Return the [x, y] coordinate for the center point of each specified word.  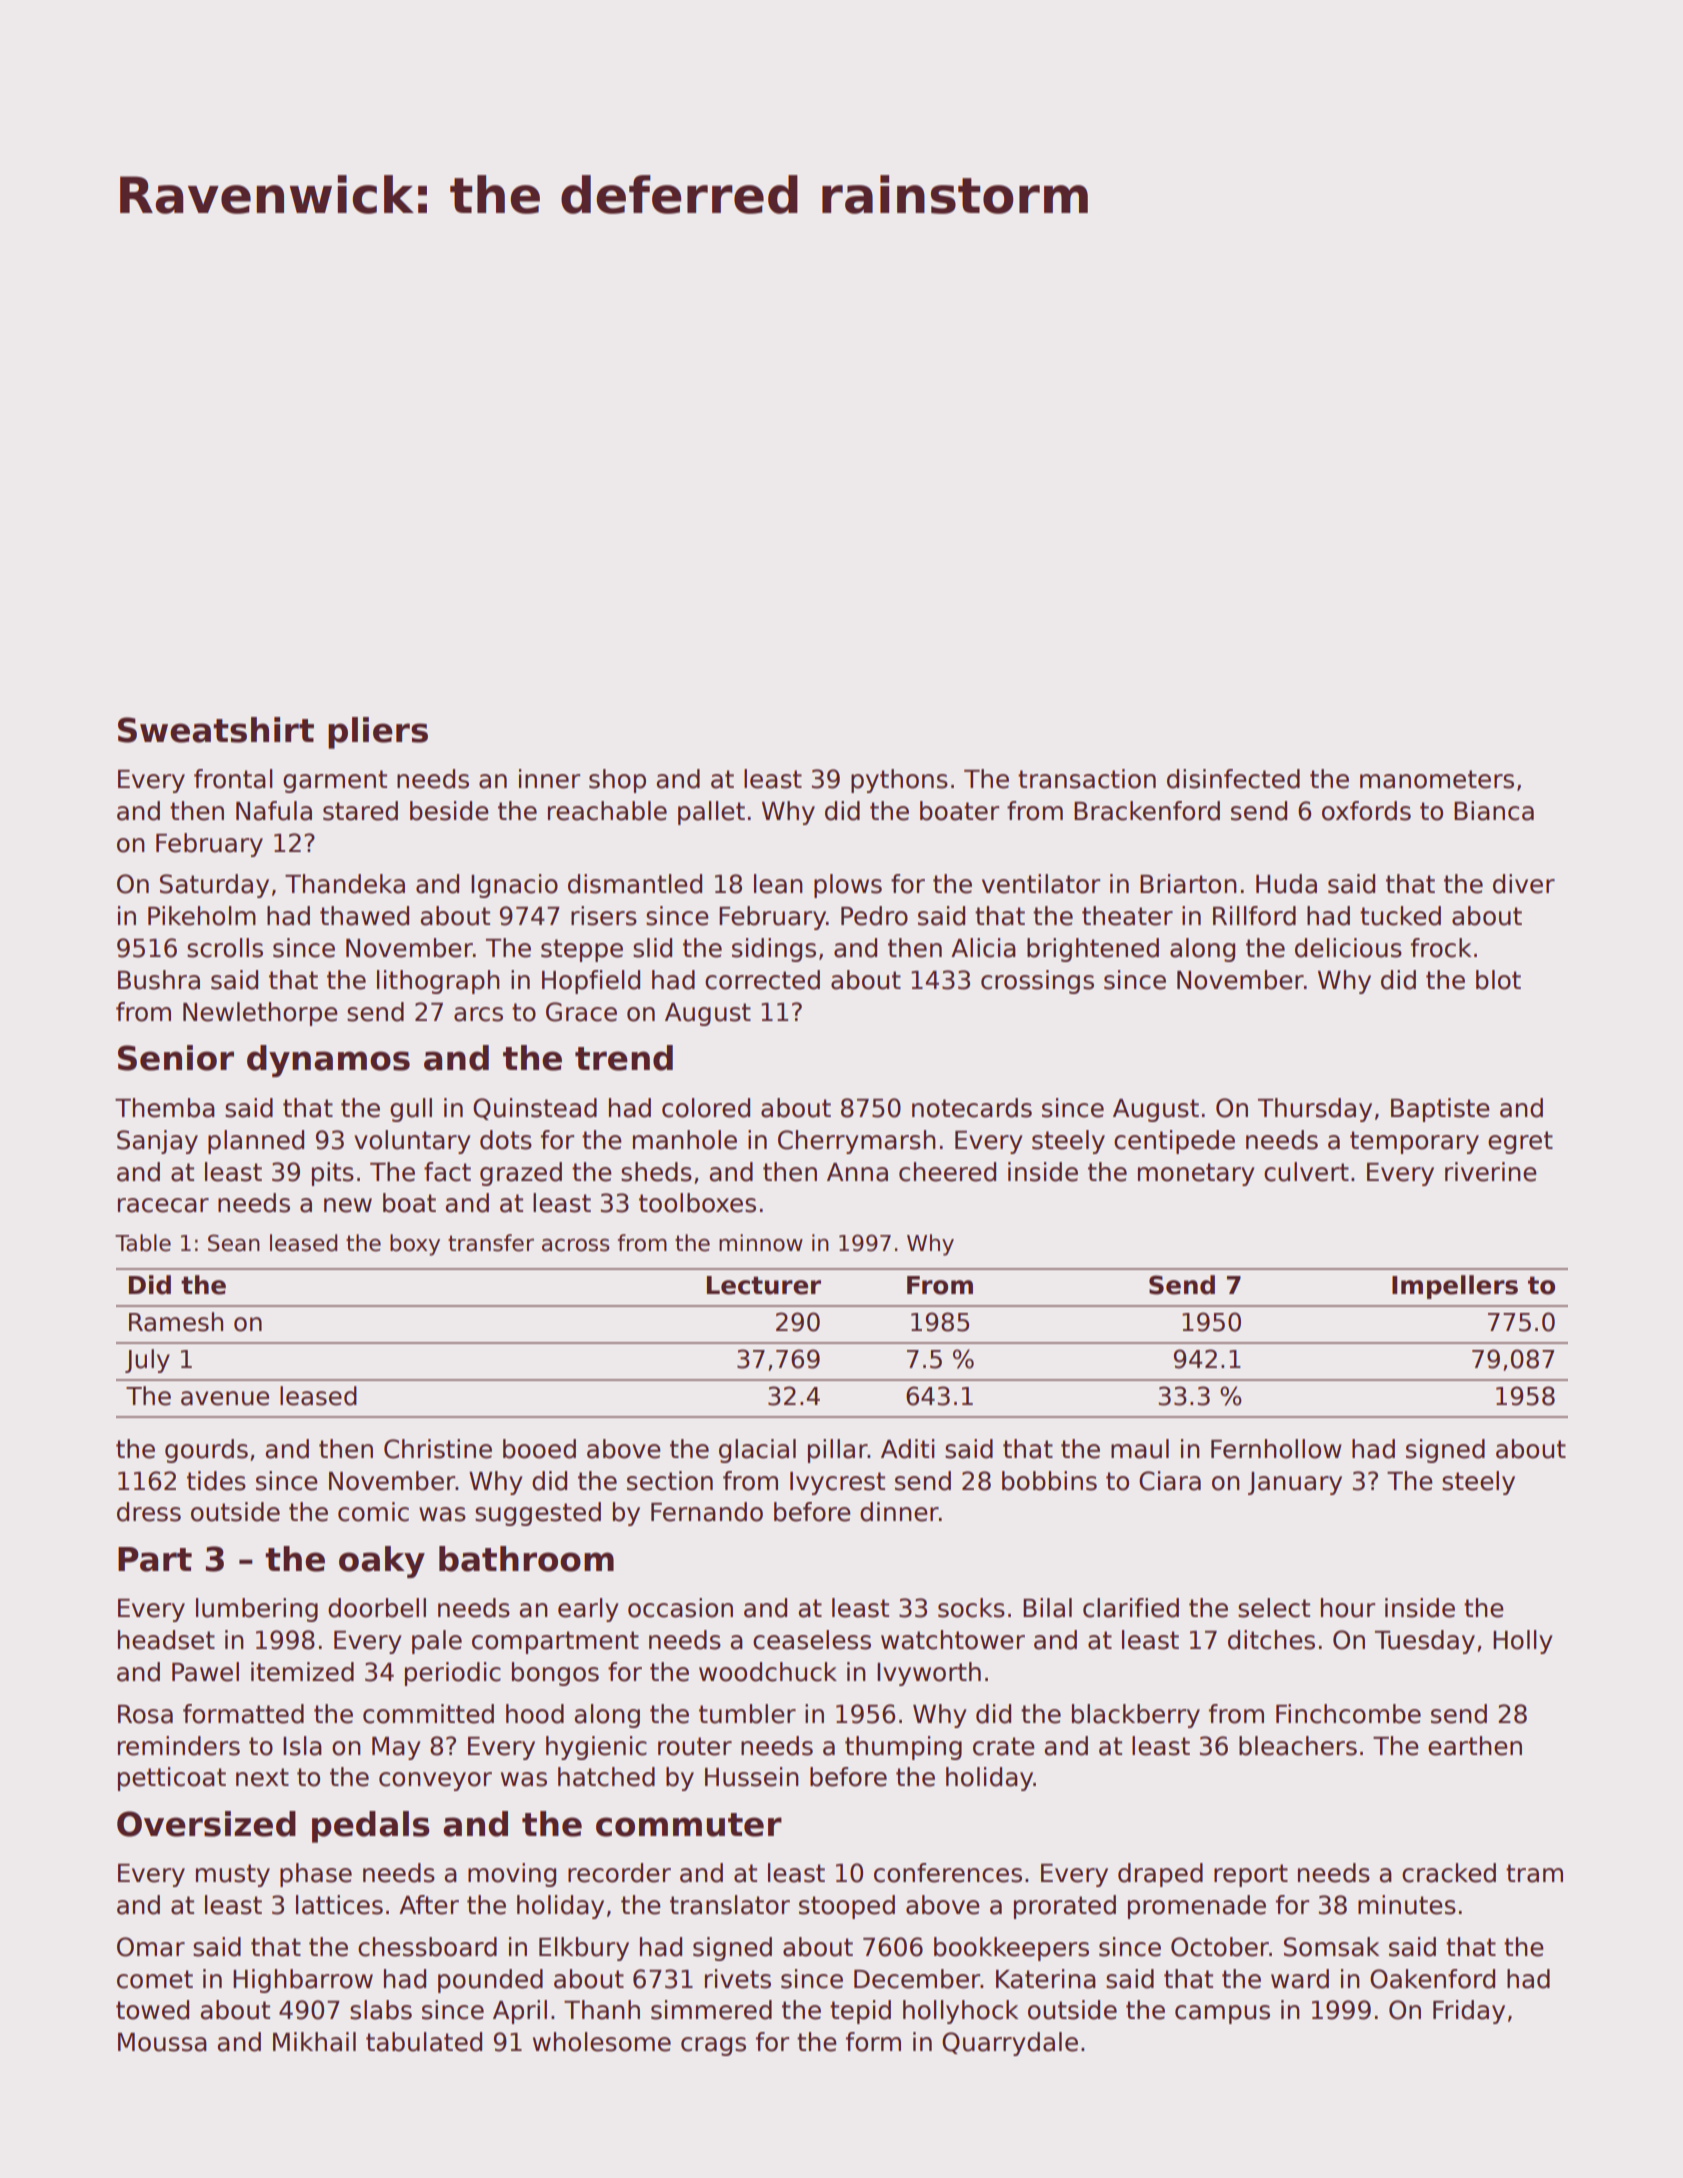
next [262, 1777]
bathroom [526, 1559]
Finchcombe [1348, 1714]
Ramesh [176, 1322]
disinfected [1233, 779]
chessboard [427, 1947]
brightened [1093, 950]
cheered [947, 1172]
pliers [378, 733]
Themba [165, 1108]
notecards [972, 1108]
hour [1348, 1608]
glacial [757, 1451]
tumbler [747, 1714]
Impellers [1455, 1287]
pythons [899, 781]
